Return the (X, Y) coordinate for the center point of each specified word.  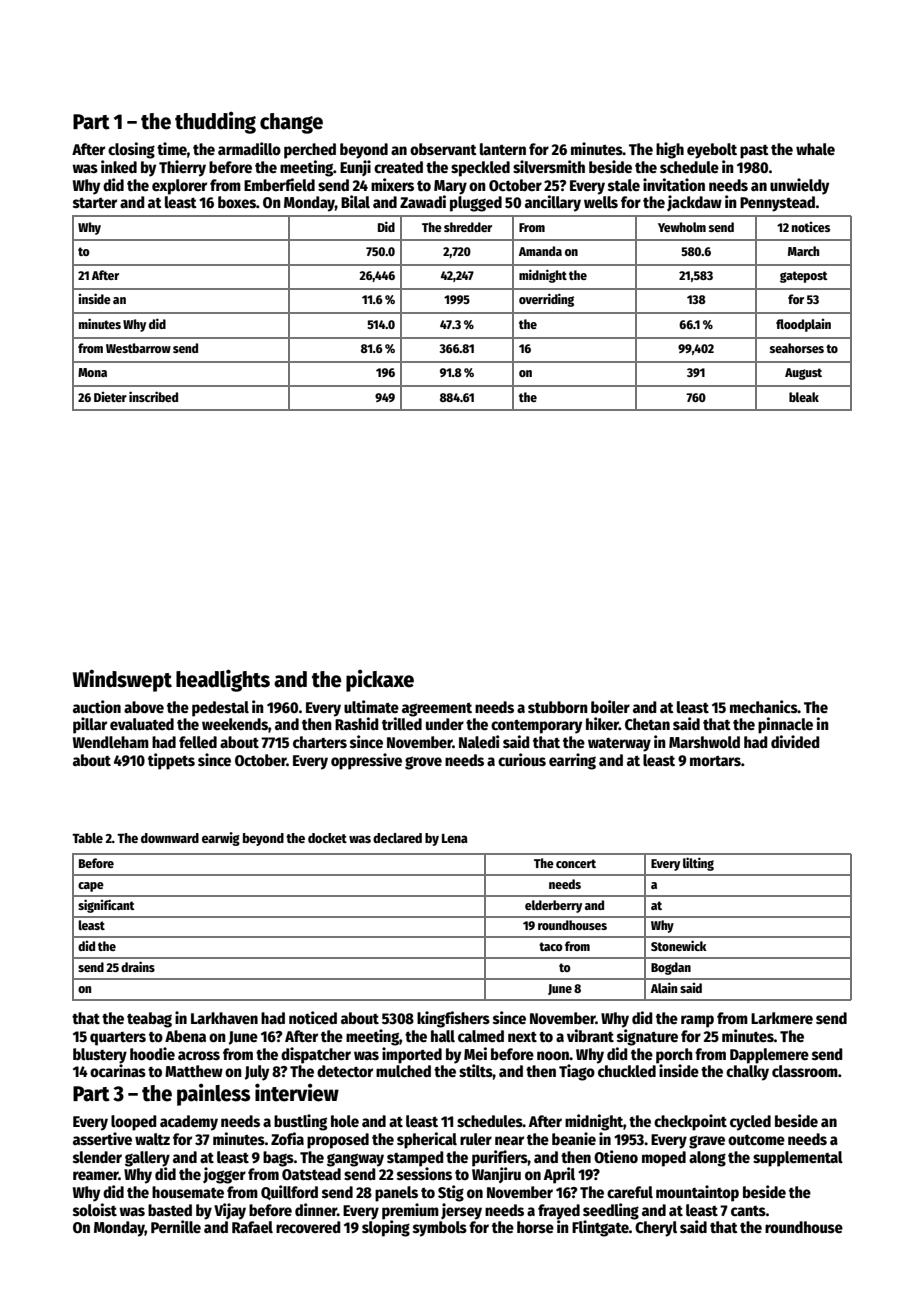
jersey (461, 1211)
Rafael (252, 1227)
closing (131, 150)
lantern (503, 149)
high (670, 150)
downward (170, 838)
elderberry (553, 906)
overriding (546, 300)
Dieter (110, 397)
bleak (804, 397)
